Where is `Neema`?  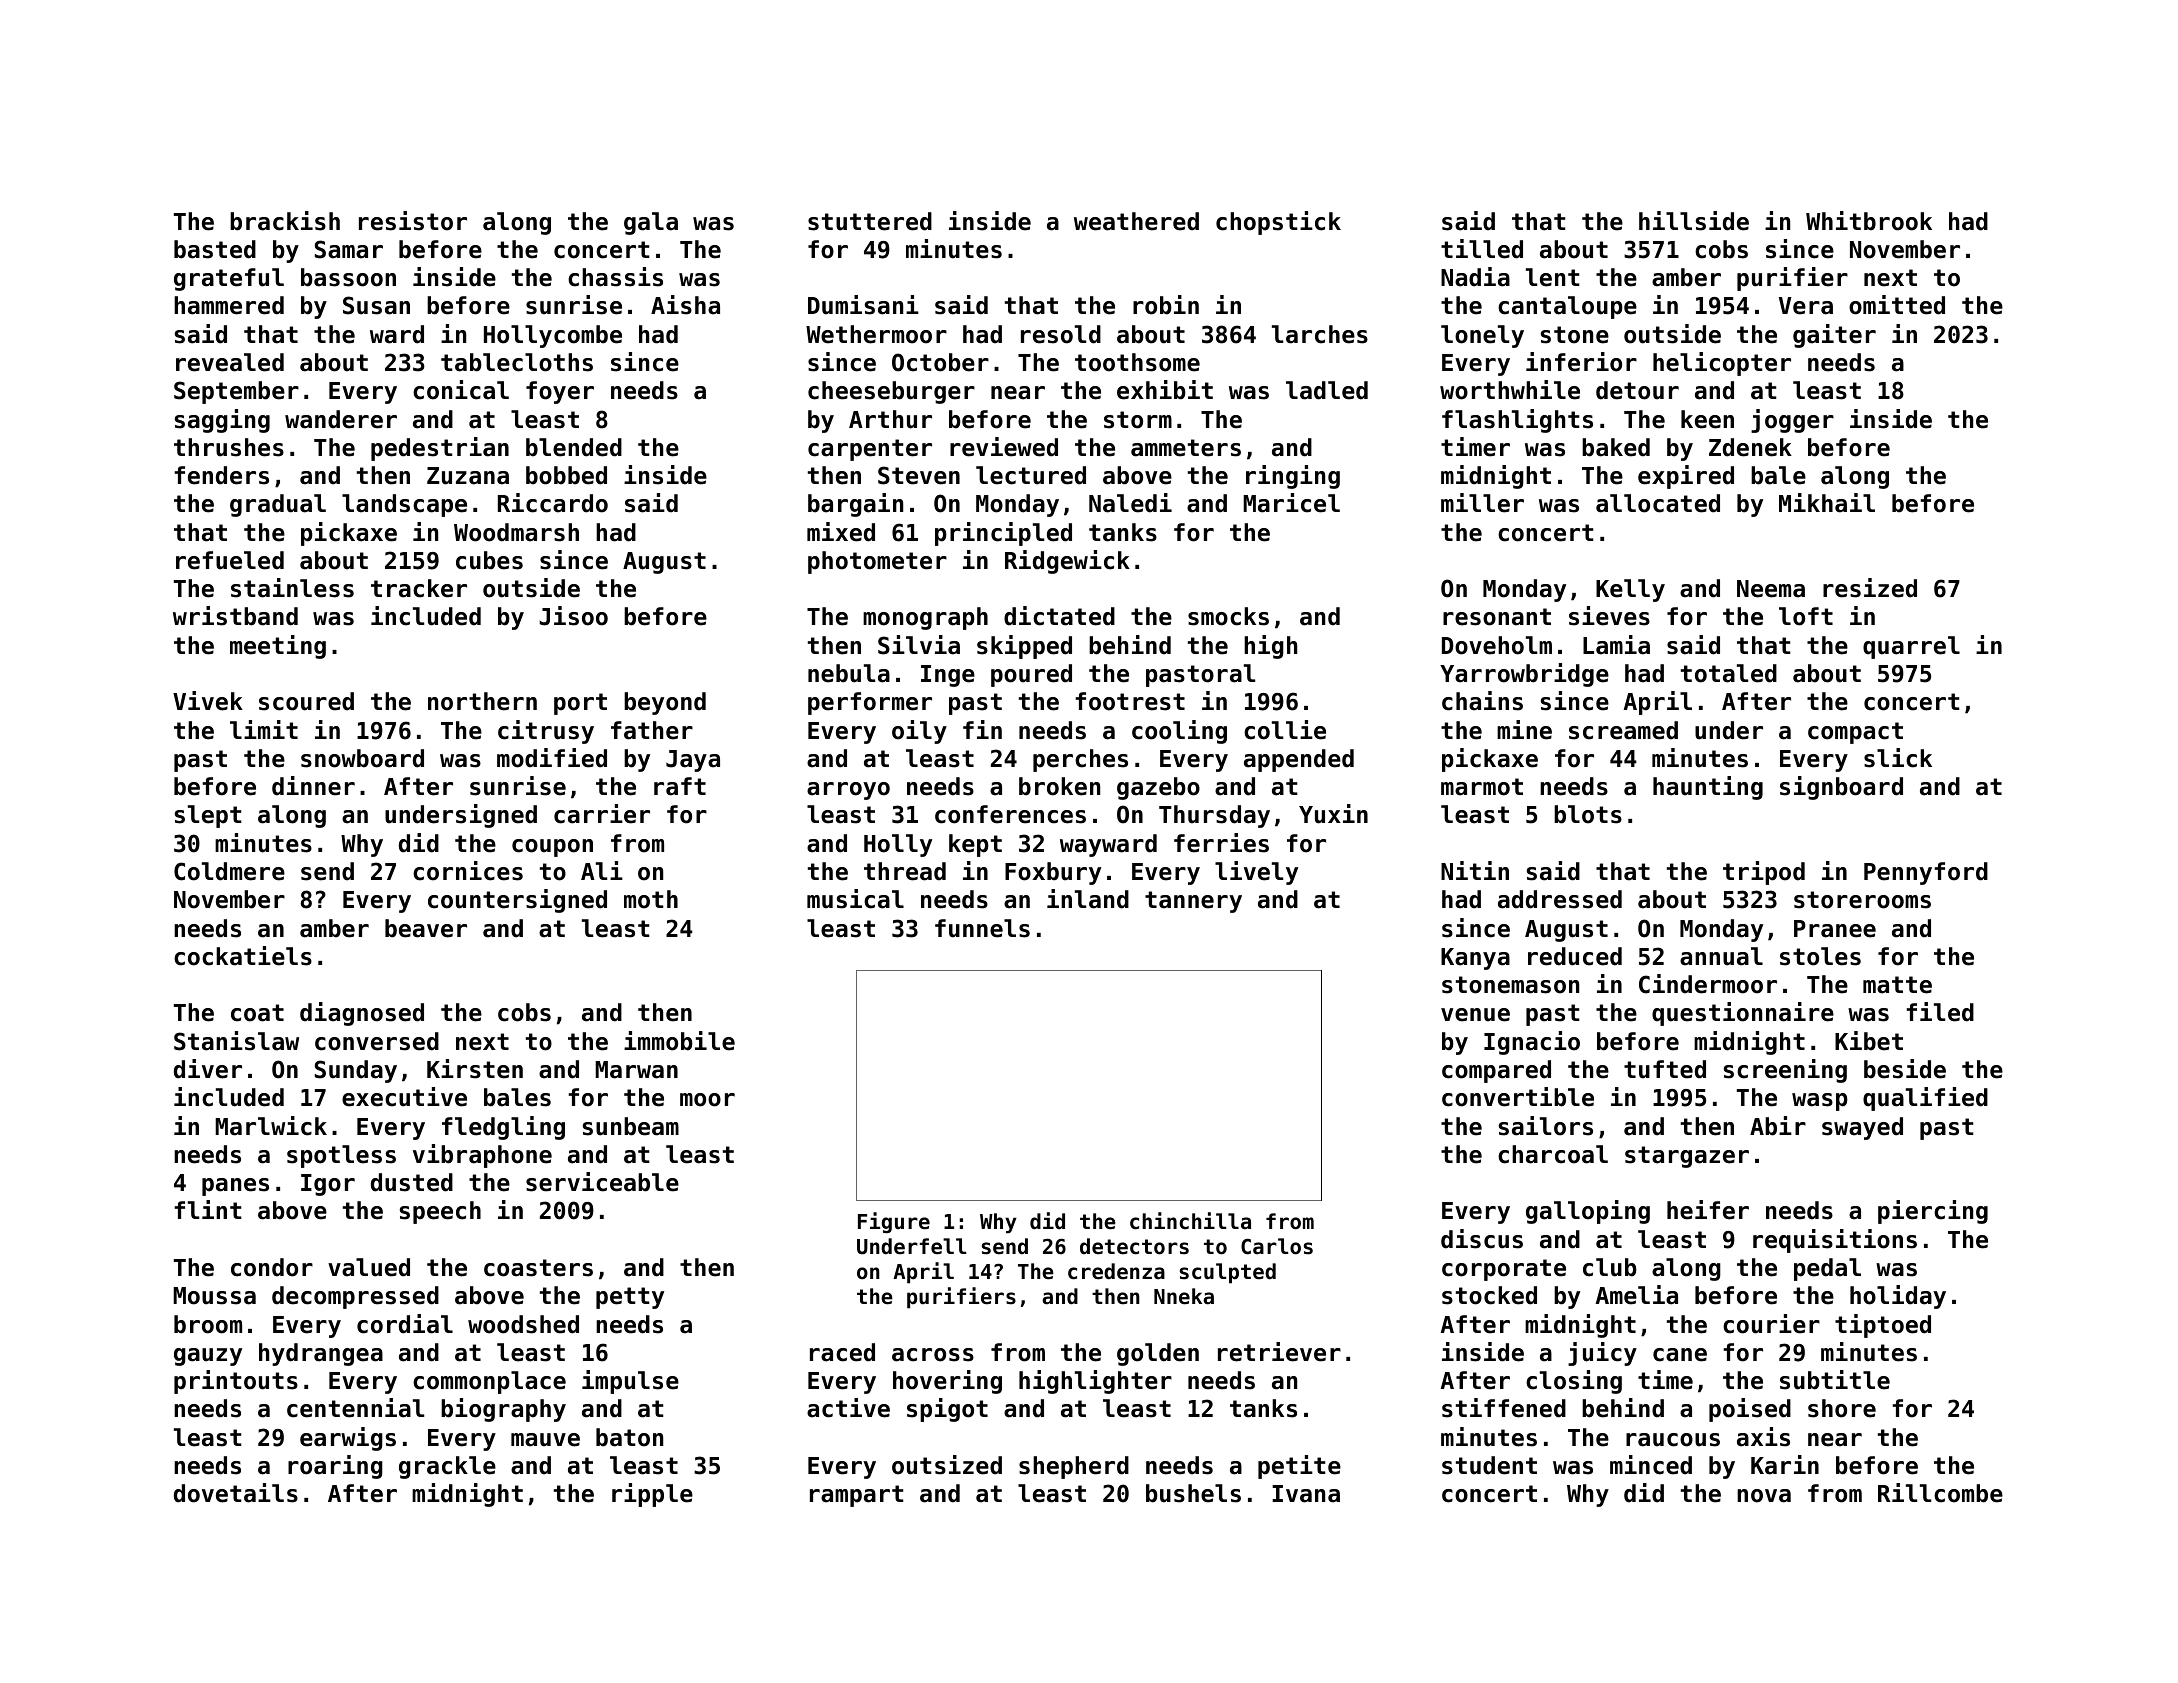
Neema is located at coordinates (1771, 589).
